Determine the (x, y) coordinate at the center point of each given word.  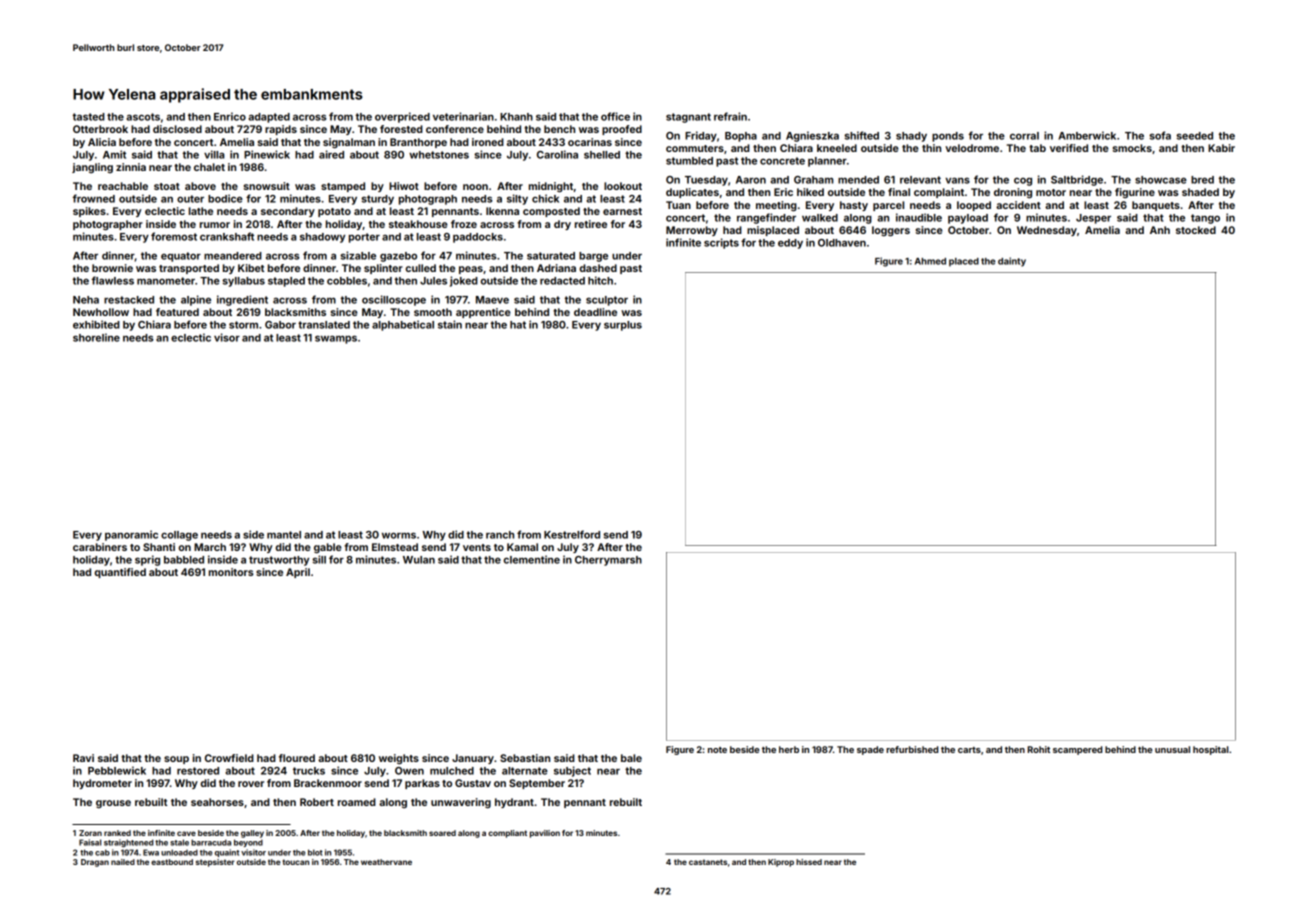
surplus (623, 326)
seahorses (217, 802)
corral (1024, 136)
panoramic (131, 535)
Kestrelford (572, 534)
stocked (1196, 230)
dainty (1012, 262)
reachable (123, 186)
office (615, 116)
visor (227, 337)
